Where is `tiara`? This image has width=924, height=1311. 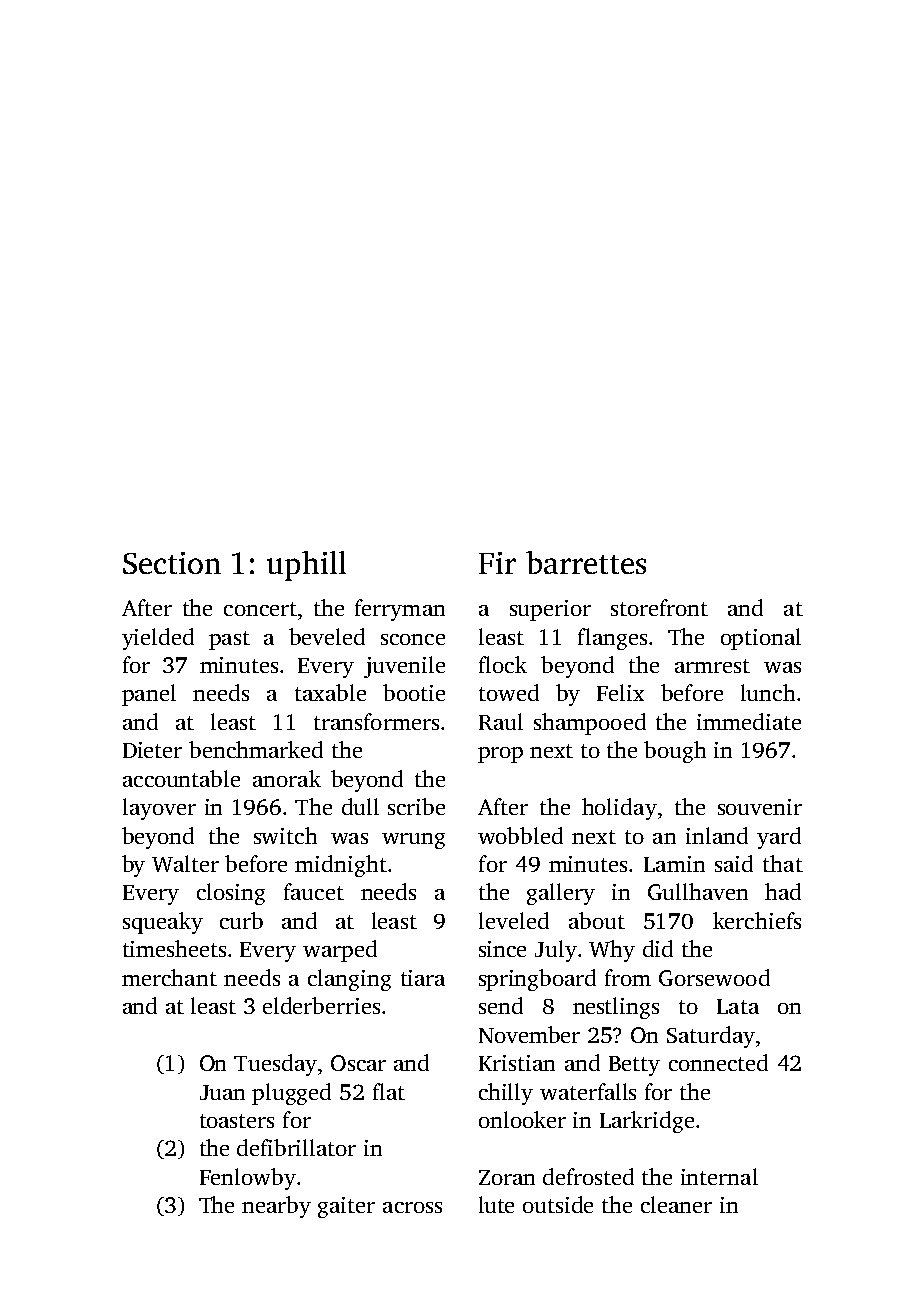 tiara is located at coordinates (423, 978).
